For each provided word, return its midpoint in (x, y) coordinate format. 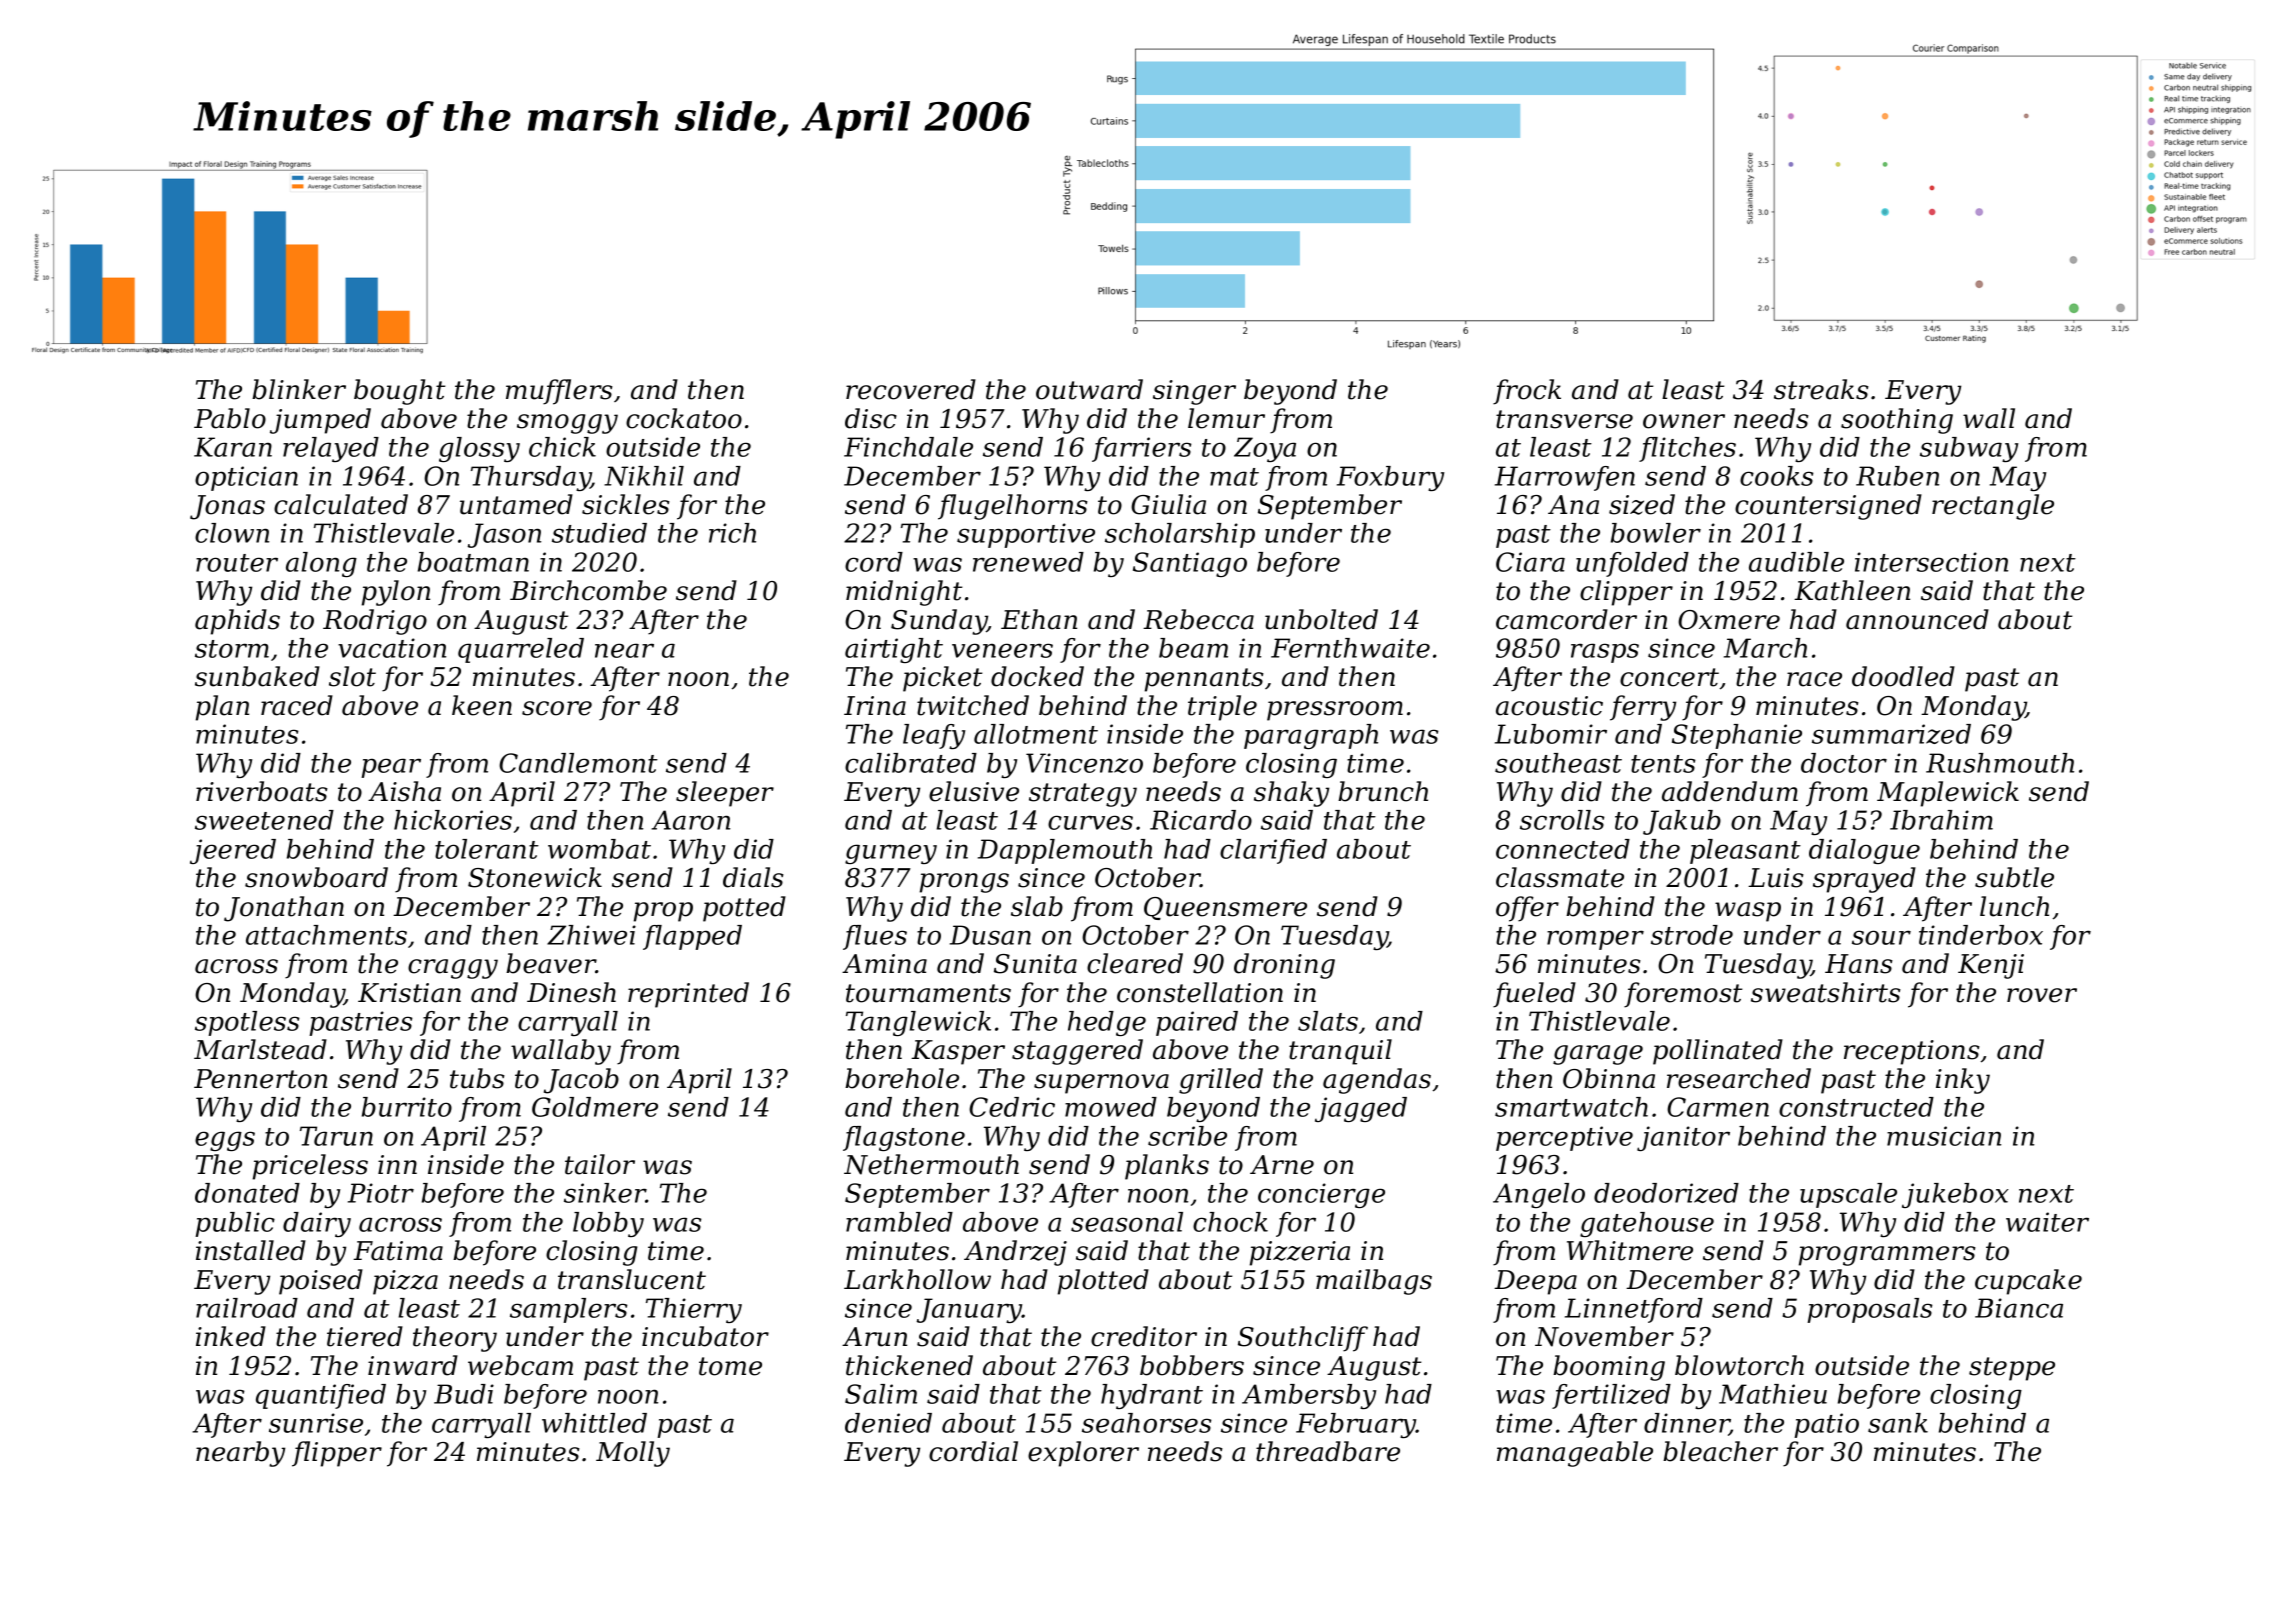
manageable (1575, 1454)
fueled (1534, 995)
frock (1527, 392)
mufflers (559, 392)
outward (1089, 389)
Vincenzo (1084, 763)
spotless (247, 1023)
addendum (1730, 791)
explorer (1083, 1454)
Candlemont (578, 763)
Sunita (1035, 964)
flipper (337, 1454)
